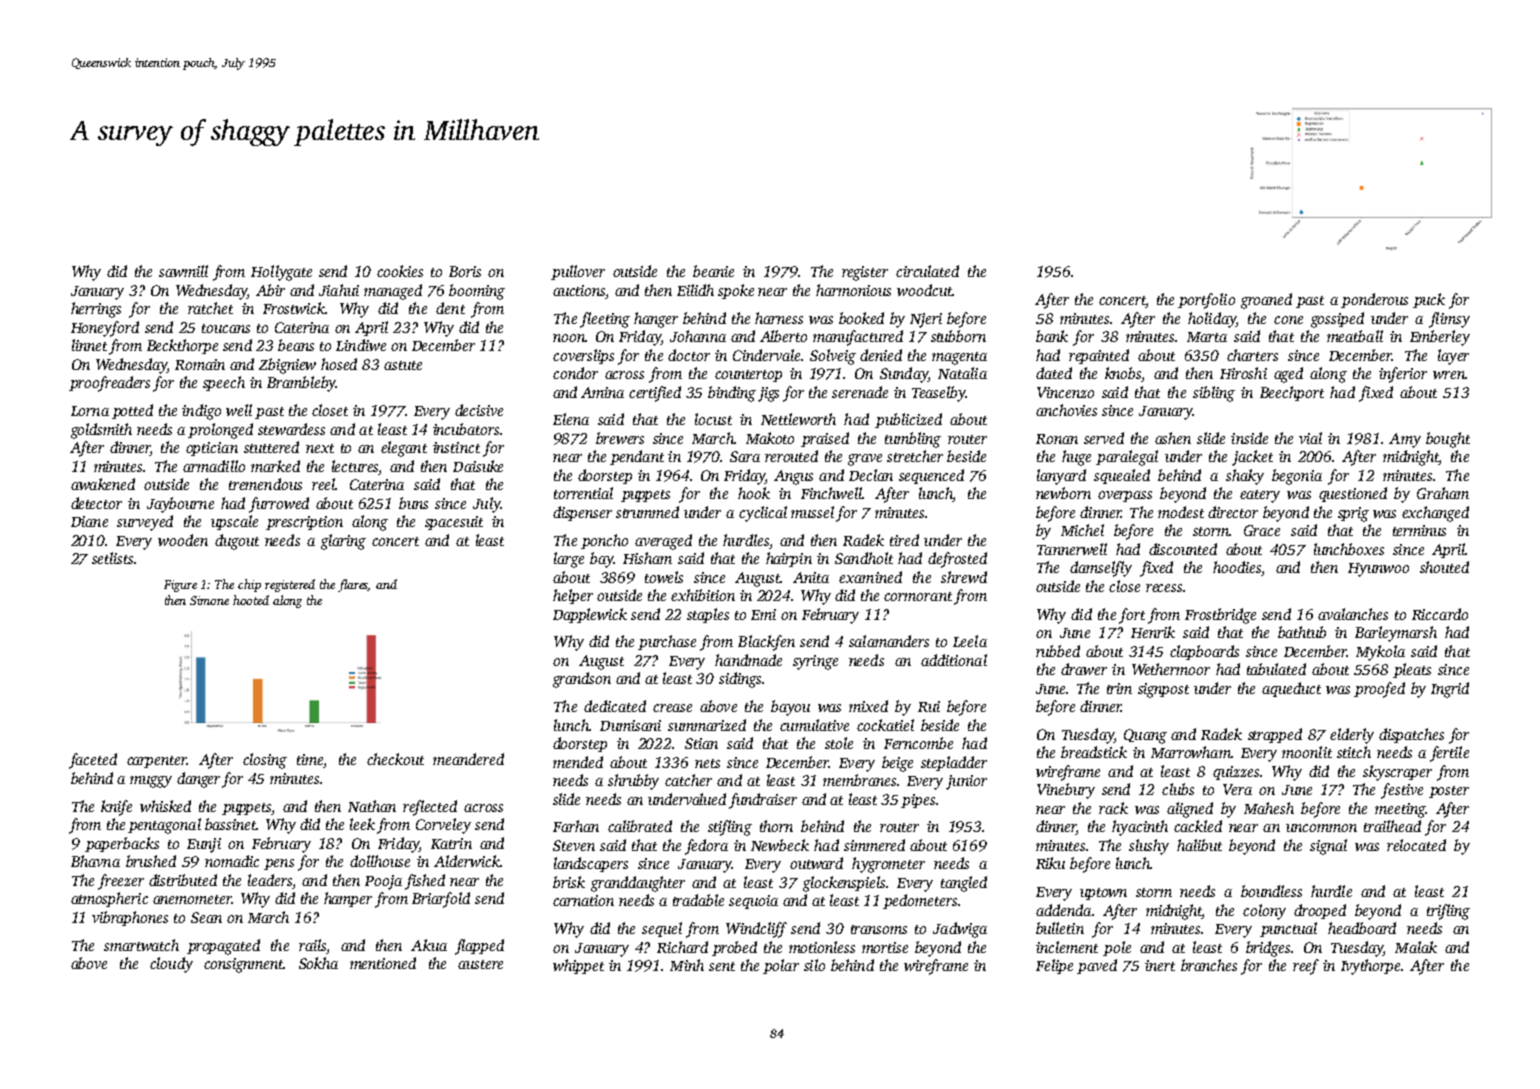 This page has height=1089, width=1540. What do you see at coordinates (793, 477) in the page?
I see `Angus` at bounding box center [793, 477].
